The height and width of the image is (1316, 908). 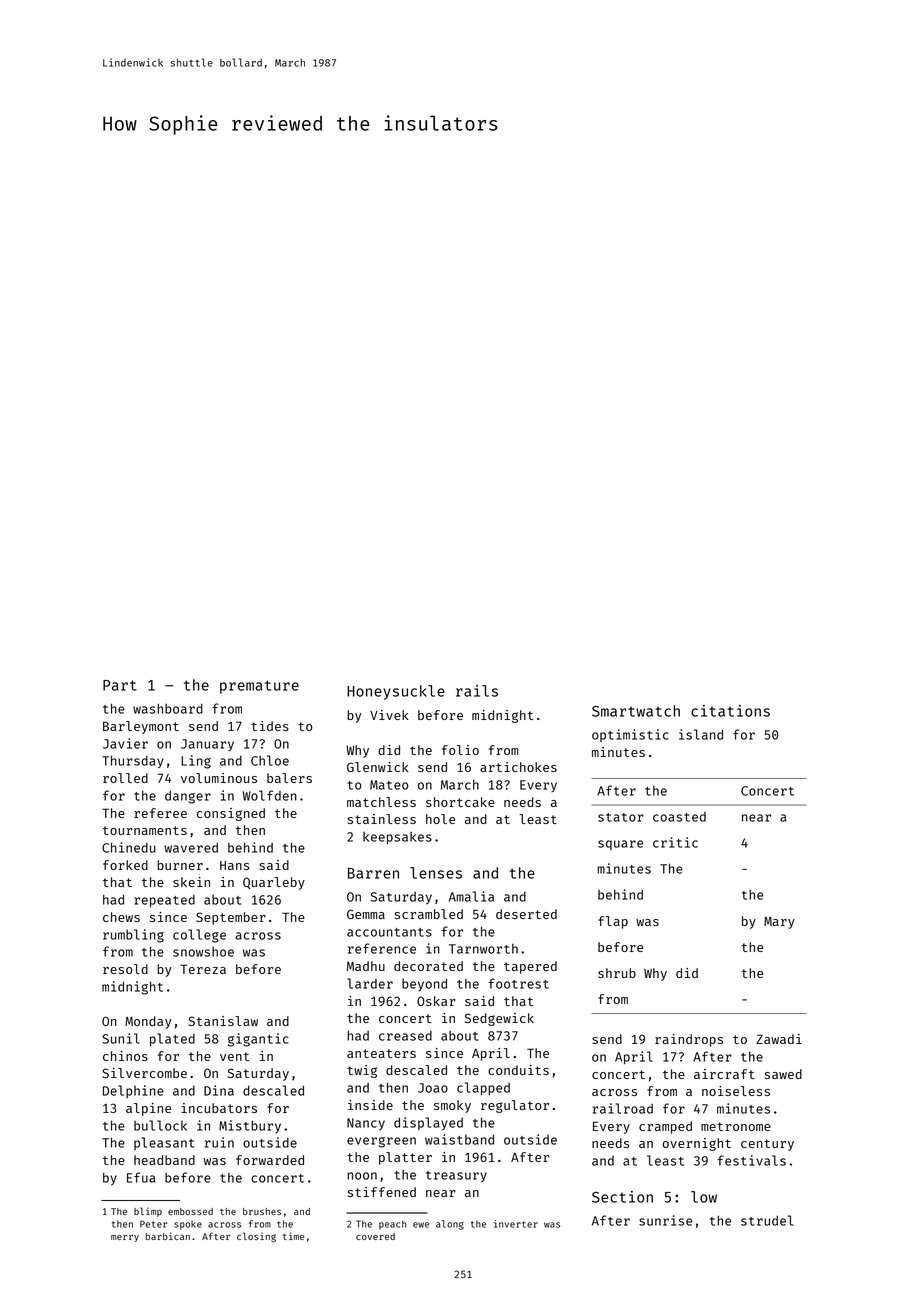 What do you see at coordinates (262, 1211) in the image?
I see `brushes` at bounding box center [262, 1211].
